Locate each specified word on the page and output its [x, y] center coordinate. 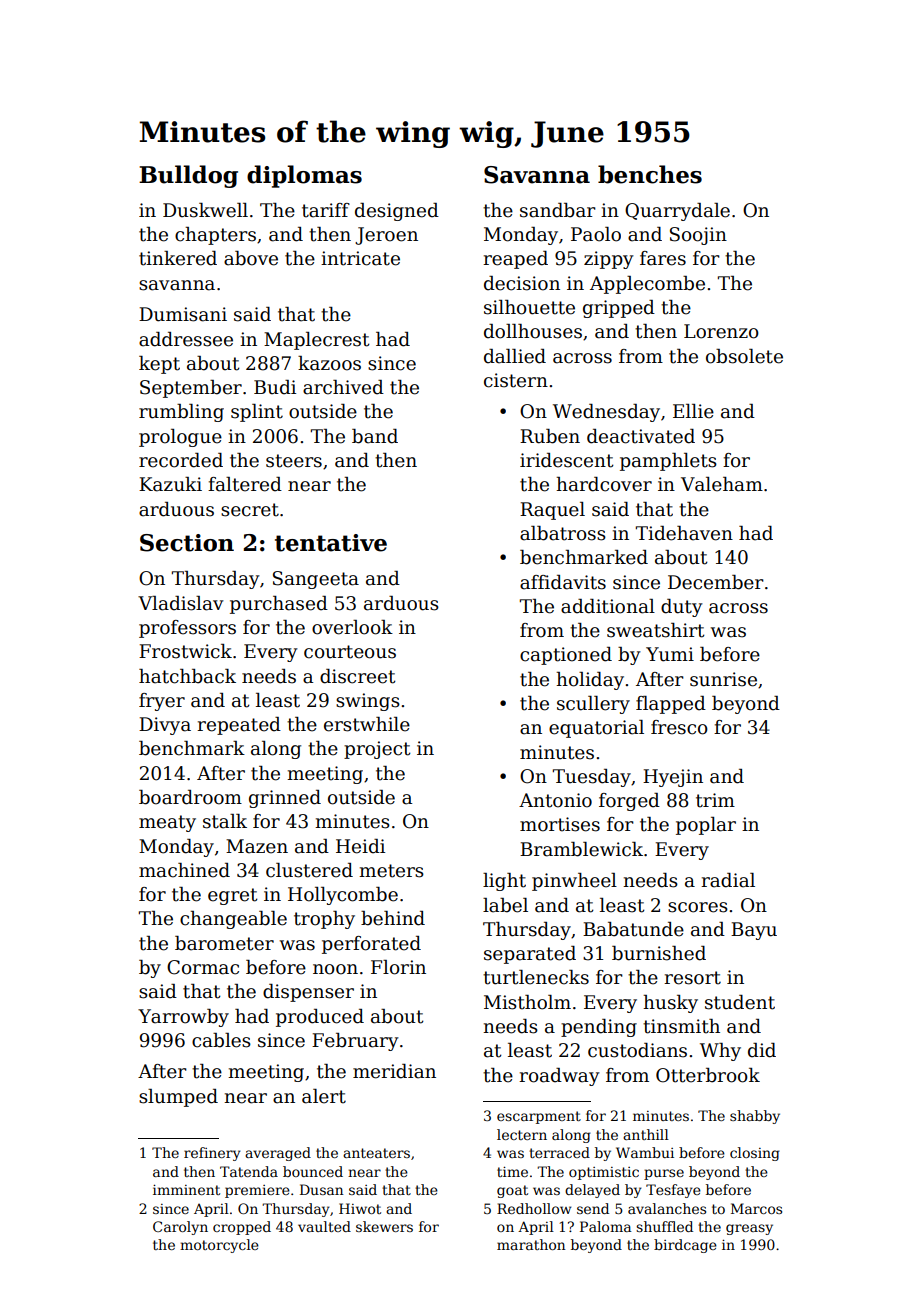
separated [530, 955]
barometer [224, 943]
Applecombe [647, 285]
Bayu [754, 931]
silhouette [529, 307]
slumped [178, 1098]
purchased [279, 605]
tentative [331, 543]
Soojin [698, 236]
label [505, 905]
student [740, 1002]
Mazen [257, 846]
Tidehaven [684, 533]
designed [397, 212]
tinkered [178, 258]
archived [343, 387]
